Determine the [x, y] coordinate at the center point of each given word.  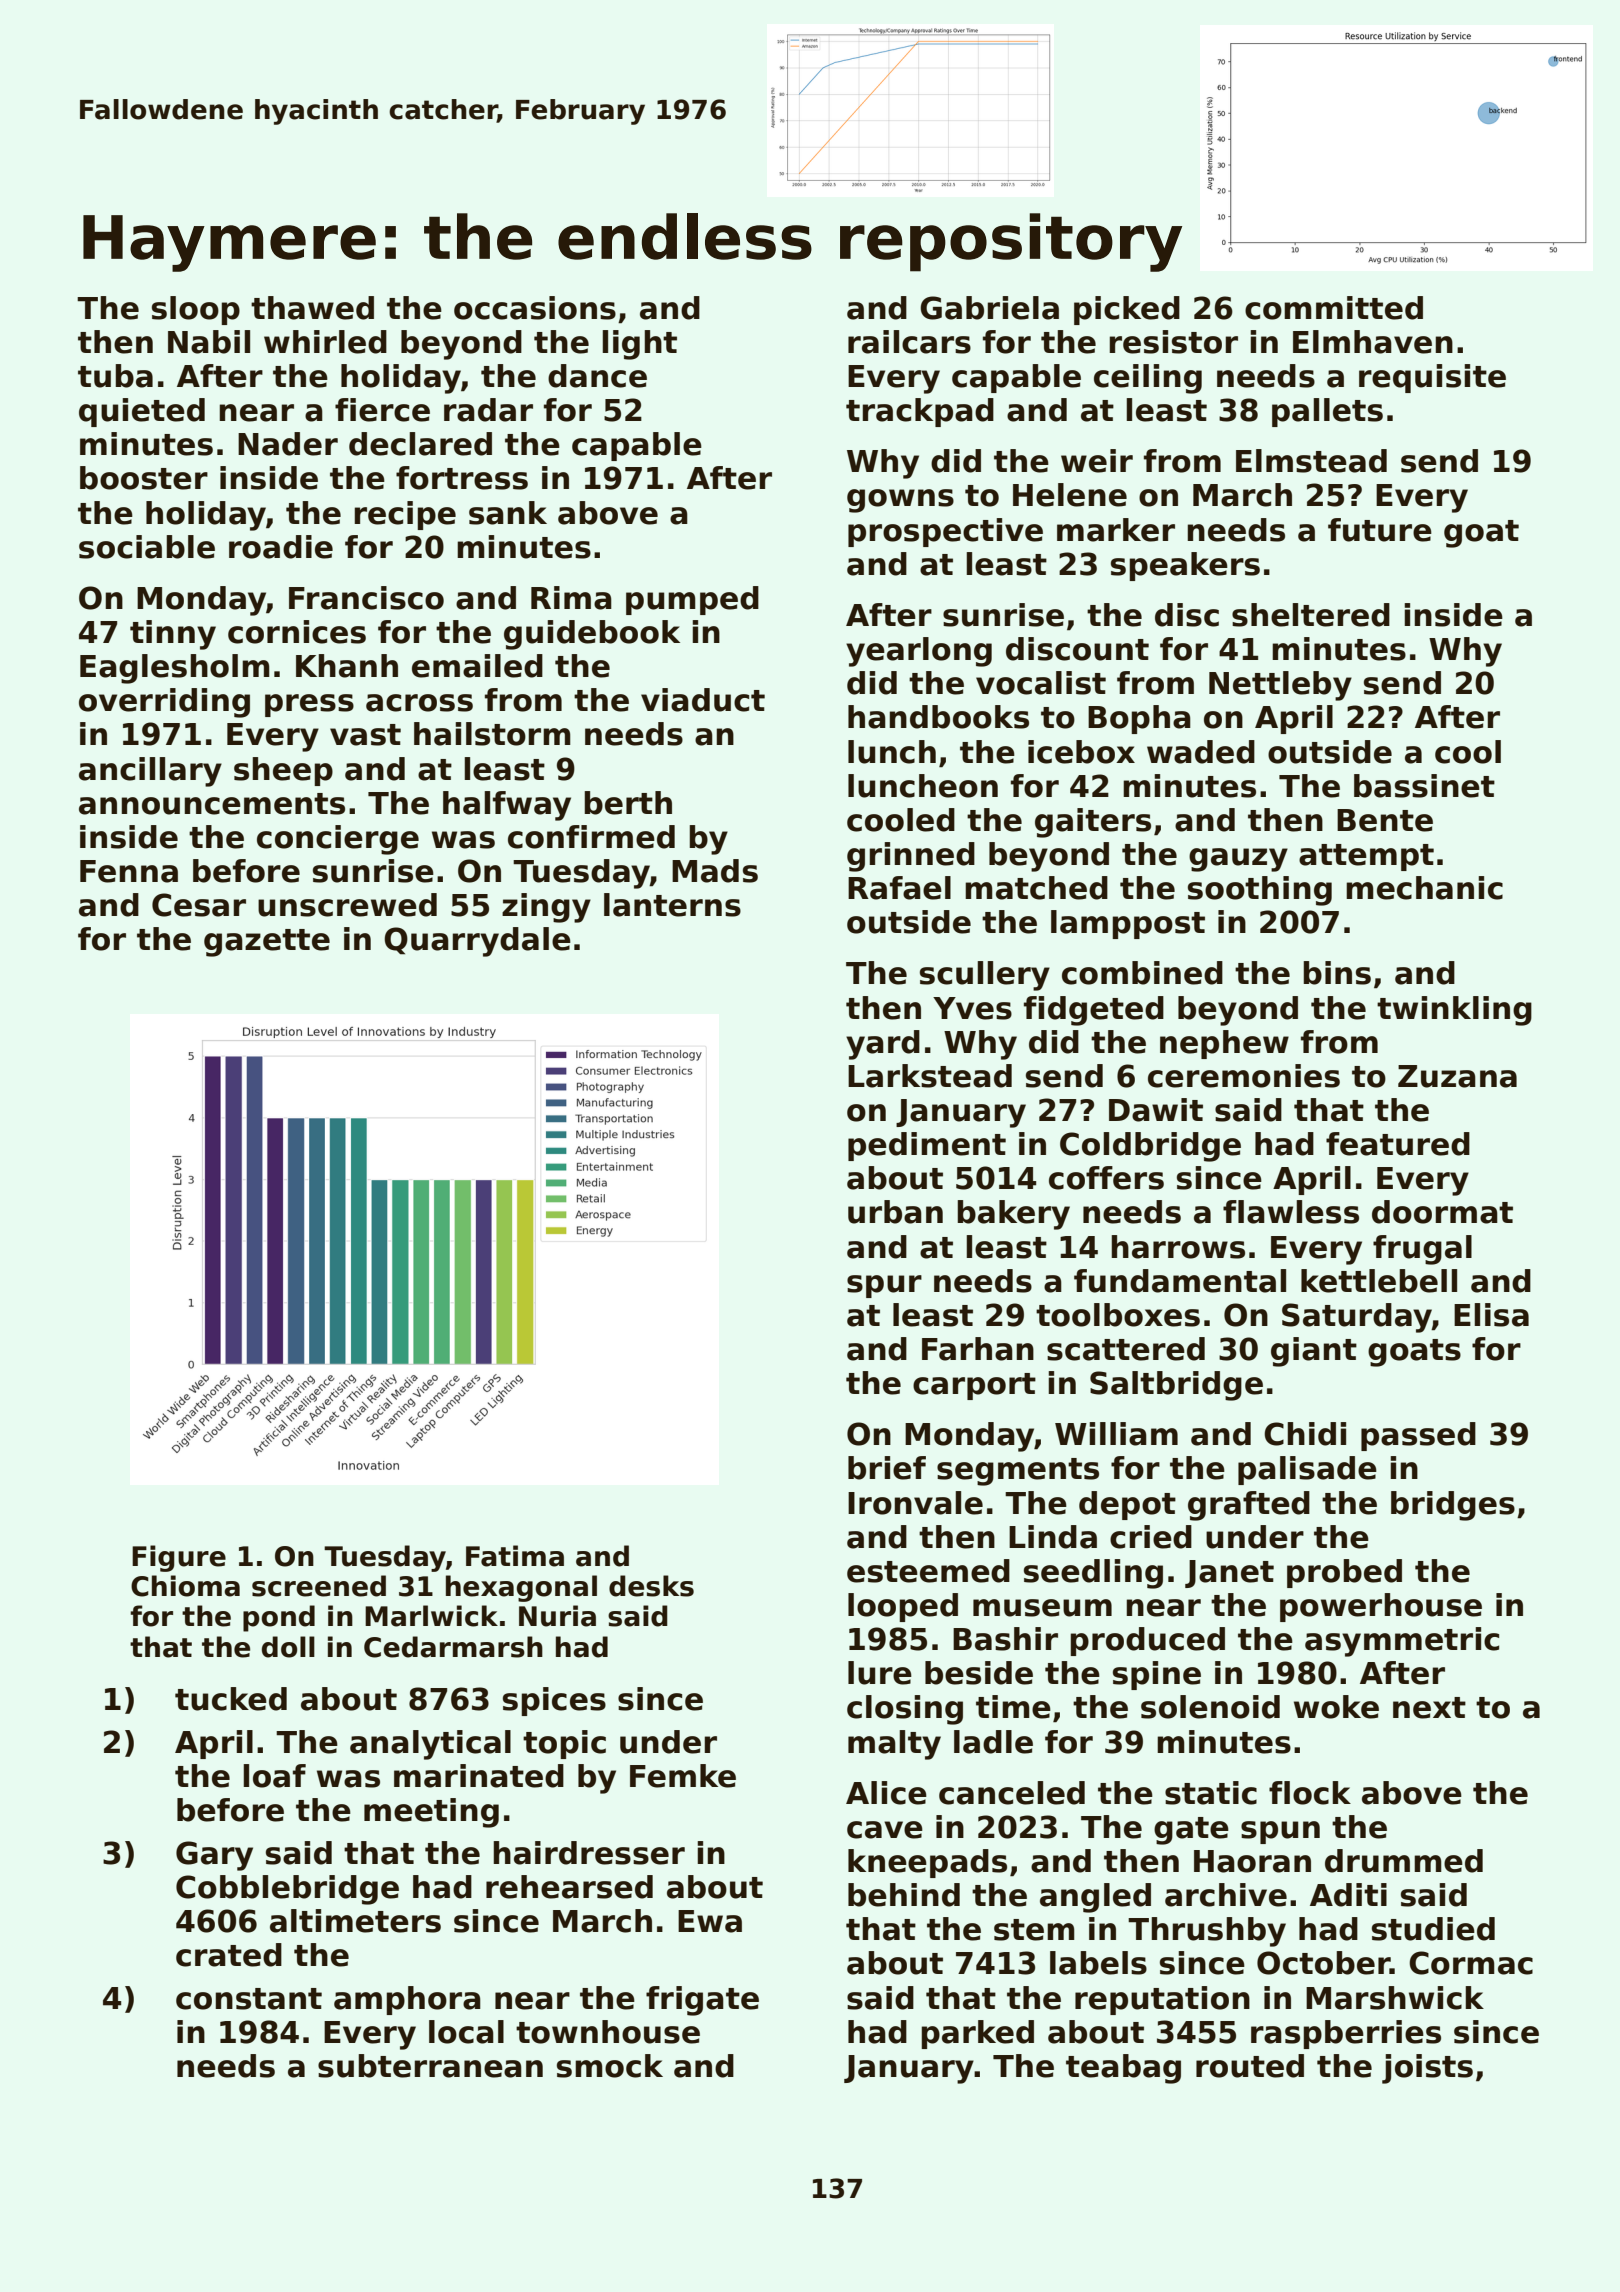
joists [1427, 2069]
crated [229, 1955]
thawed [312, 308]
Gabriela [989, 308]
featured [1398, 1144]
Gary [214, 1856]
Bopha [1139, 719]
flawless [1291, 1212]
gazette [267, 943]
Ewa [710, 1921]
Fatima [515, 1556]
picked [1127, 310]
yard [883, 1045]
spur [884, 1286]
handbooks [938, 717]
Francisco [366, 598]
